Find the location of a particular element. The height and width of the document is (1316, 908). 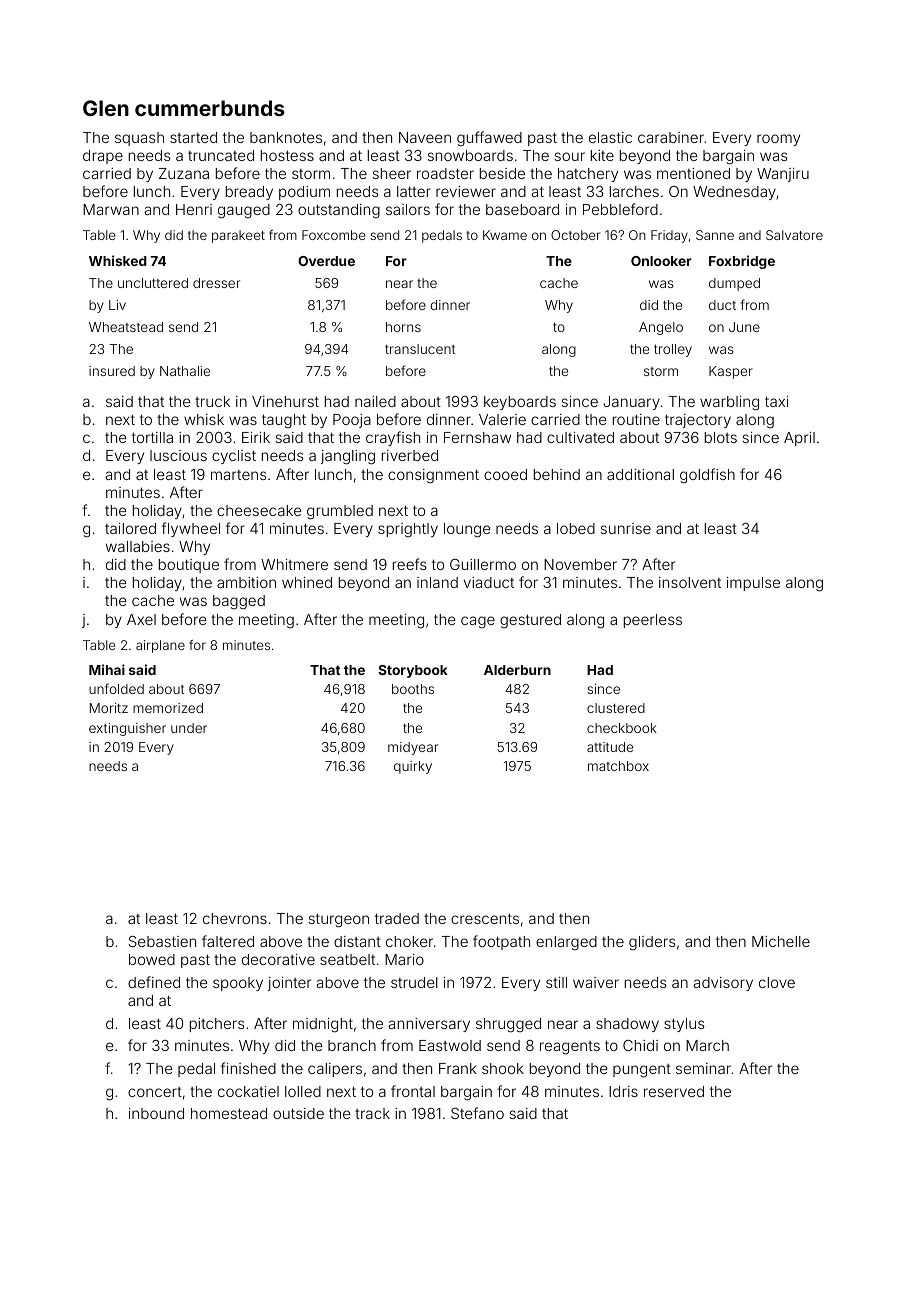

Stefano is located at coordinates (477, 1113).
